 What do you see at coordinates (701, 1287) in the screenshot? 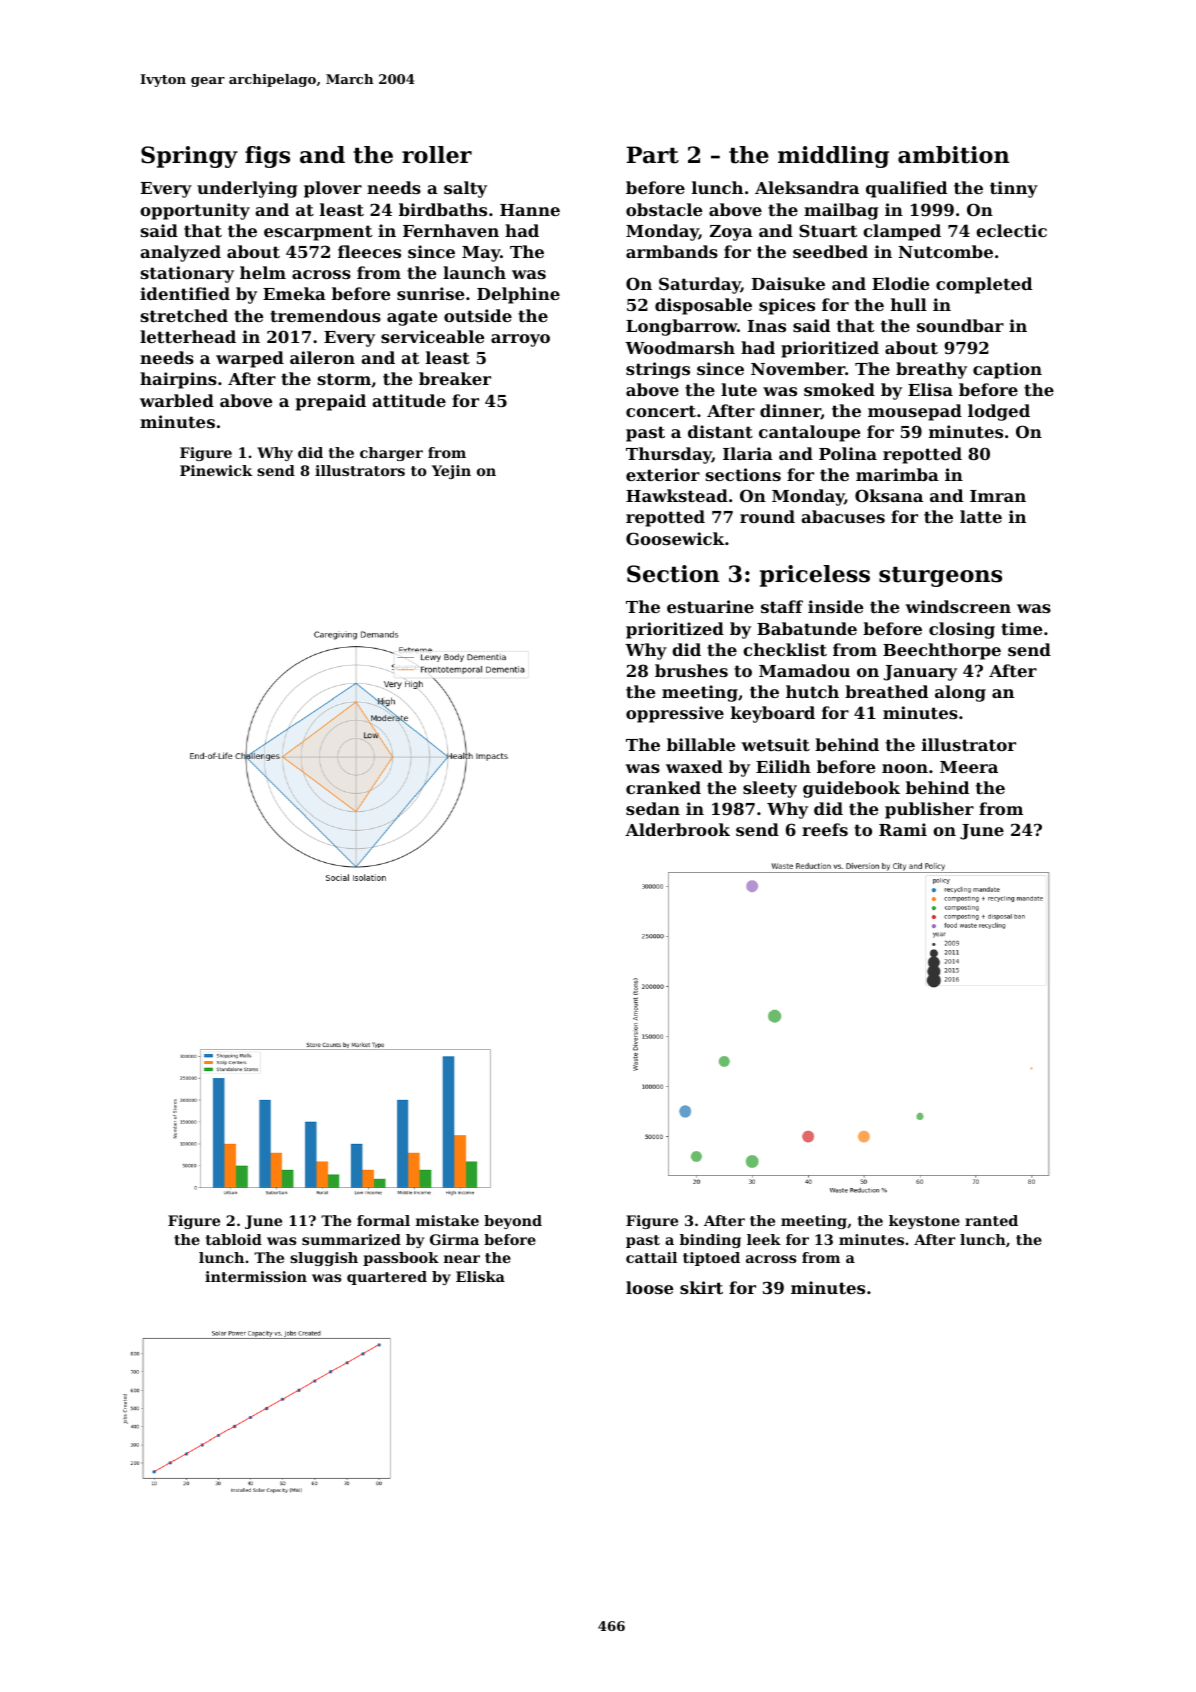
I see `skirt` at bounding box center [701, 1287].
